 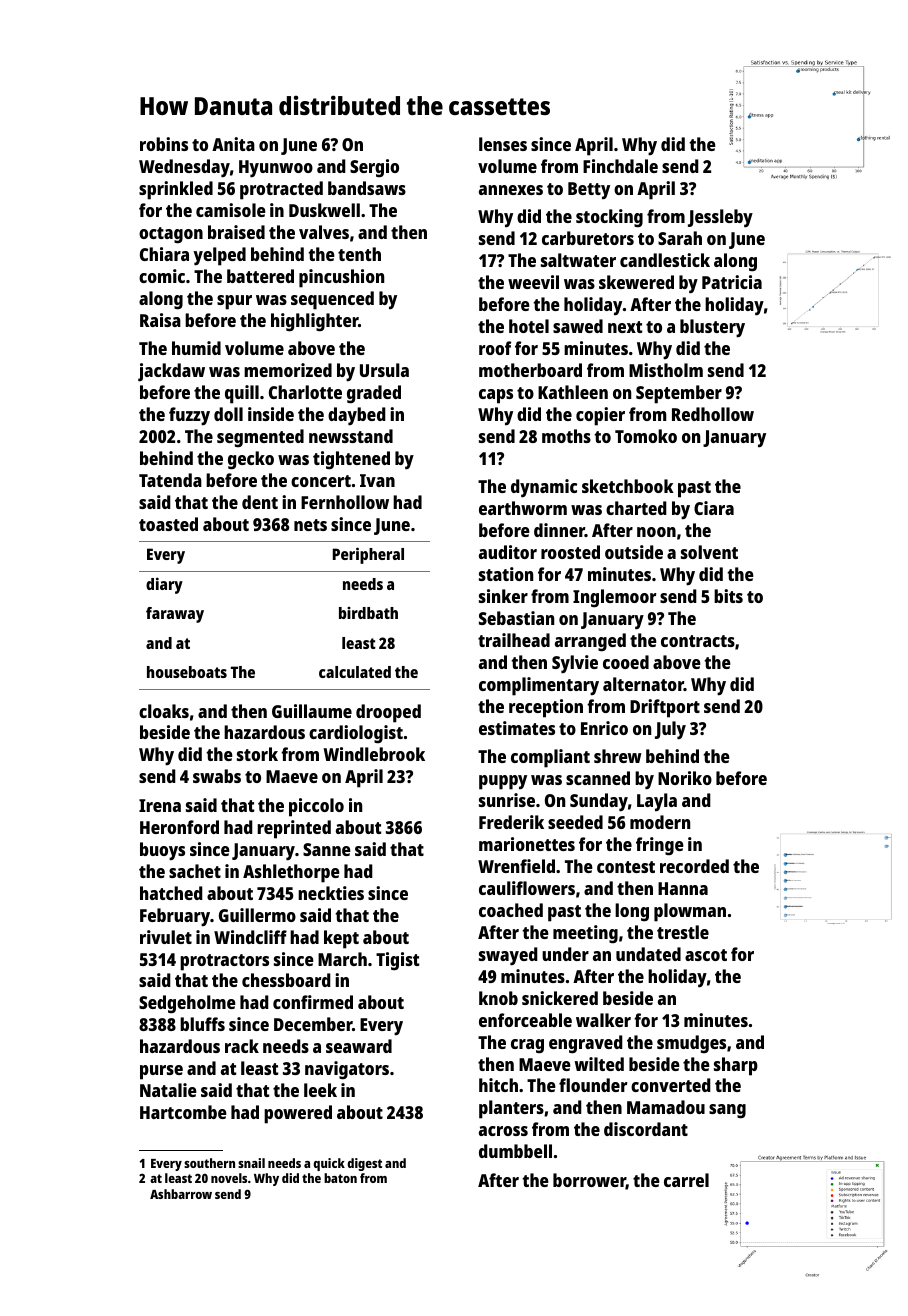 What do you see at coordinates (732, 282) in the screenshot?
I see `Patricia` at bounding box center [732, 282].
